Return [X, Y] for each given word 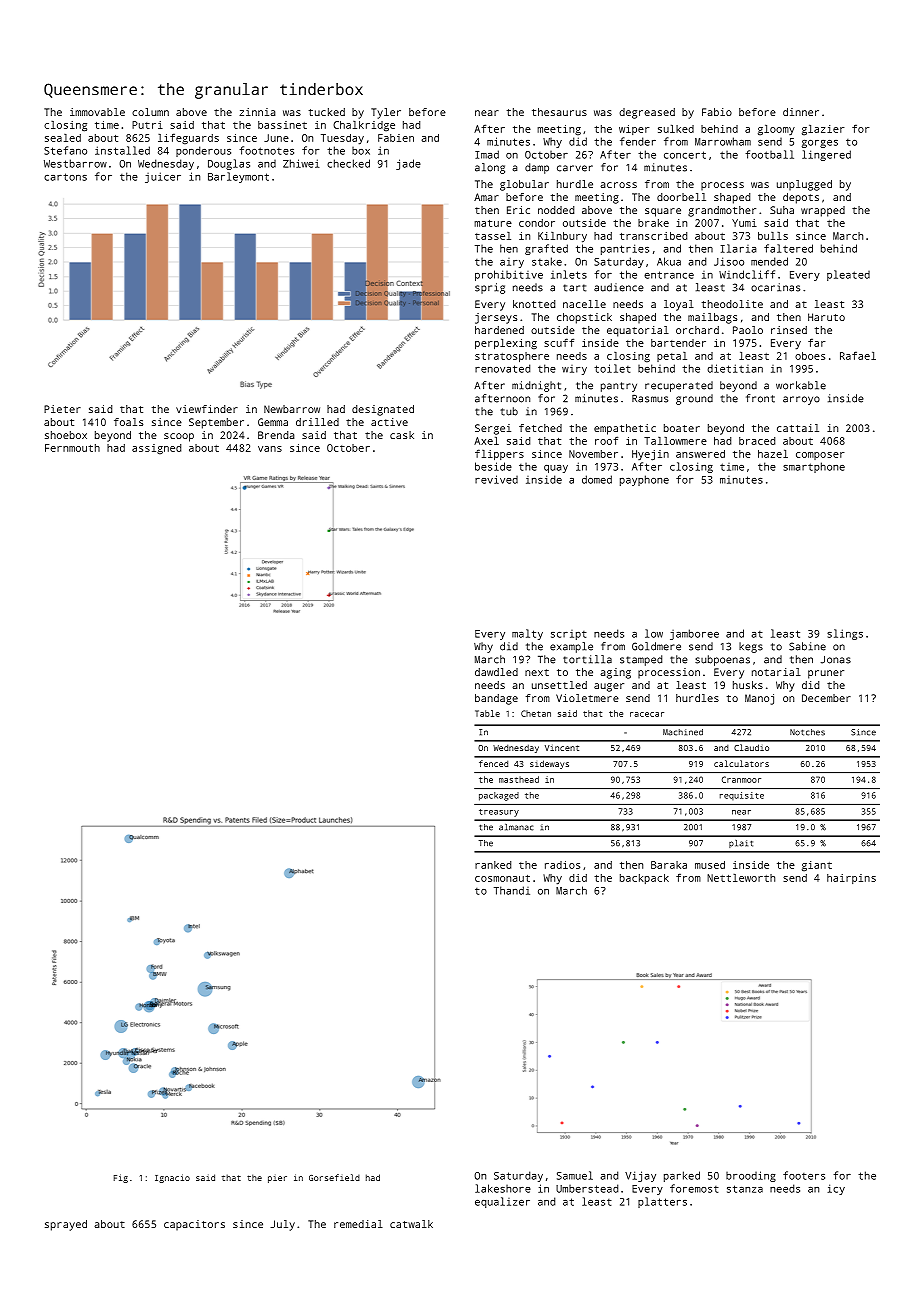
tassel [493, 236]
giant [817, 866]
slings [845, 634]
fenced [493, 763]
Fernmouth [72, 448]
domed [597, 479]
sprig [490, 288]
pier [277, 1179]
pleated [848, 275]
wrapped [823, 211]
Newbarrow [292, 409]
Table [487, 713]
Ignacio [172, 1178]
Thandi [512, 890]
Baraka [669, 865]
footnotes [266, 150]
